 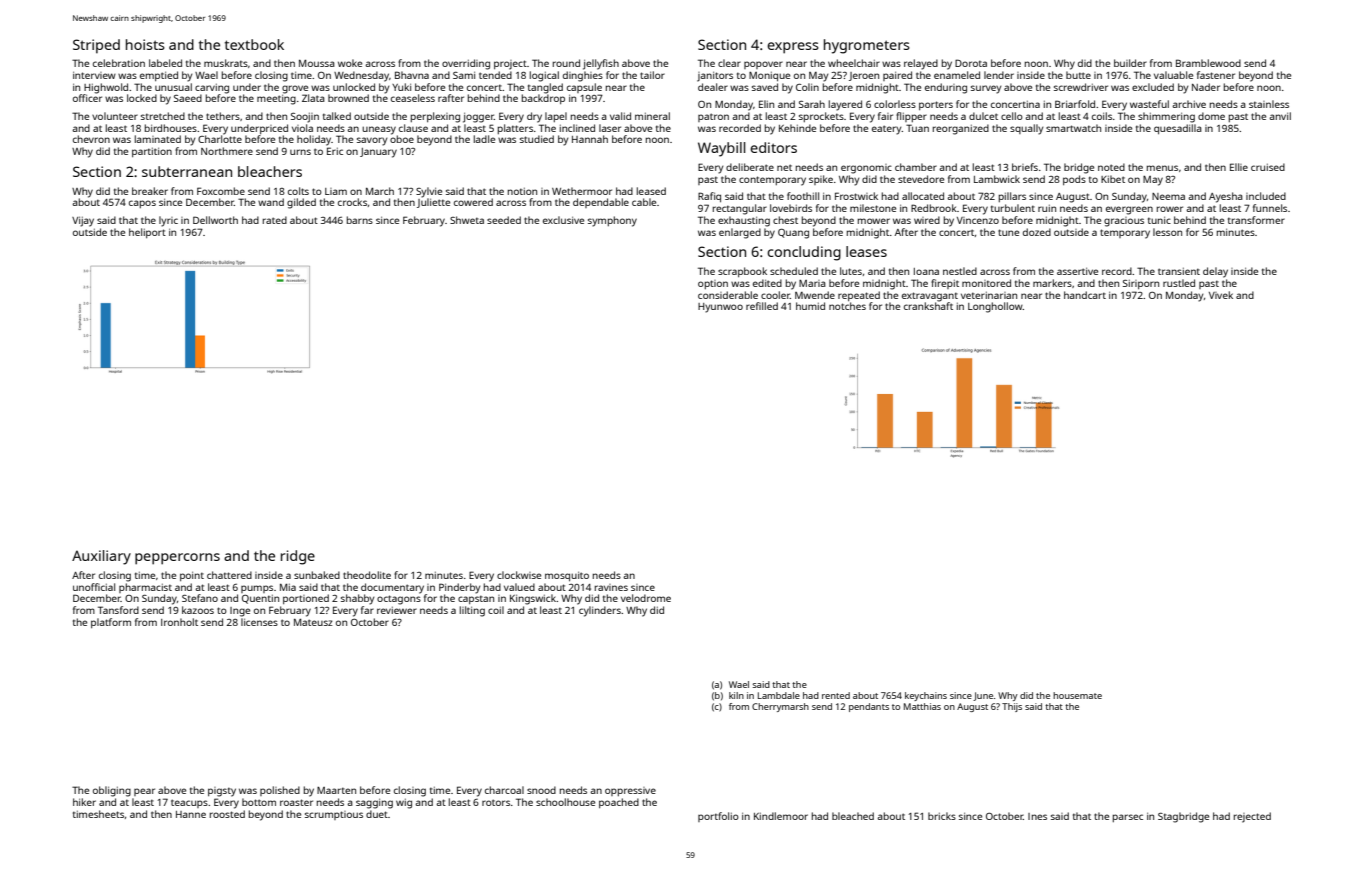 I want to click on Maarten, so click(x=336, y=790).
